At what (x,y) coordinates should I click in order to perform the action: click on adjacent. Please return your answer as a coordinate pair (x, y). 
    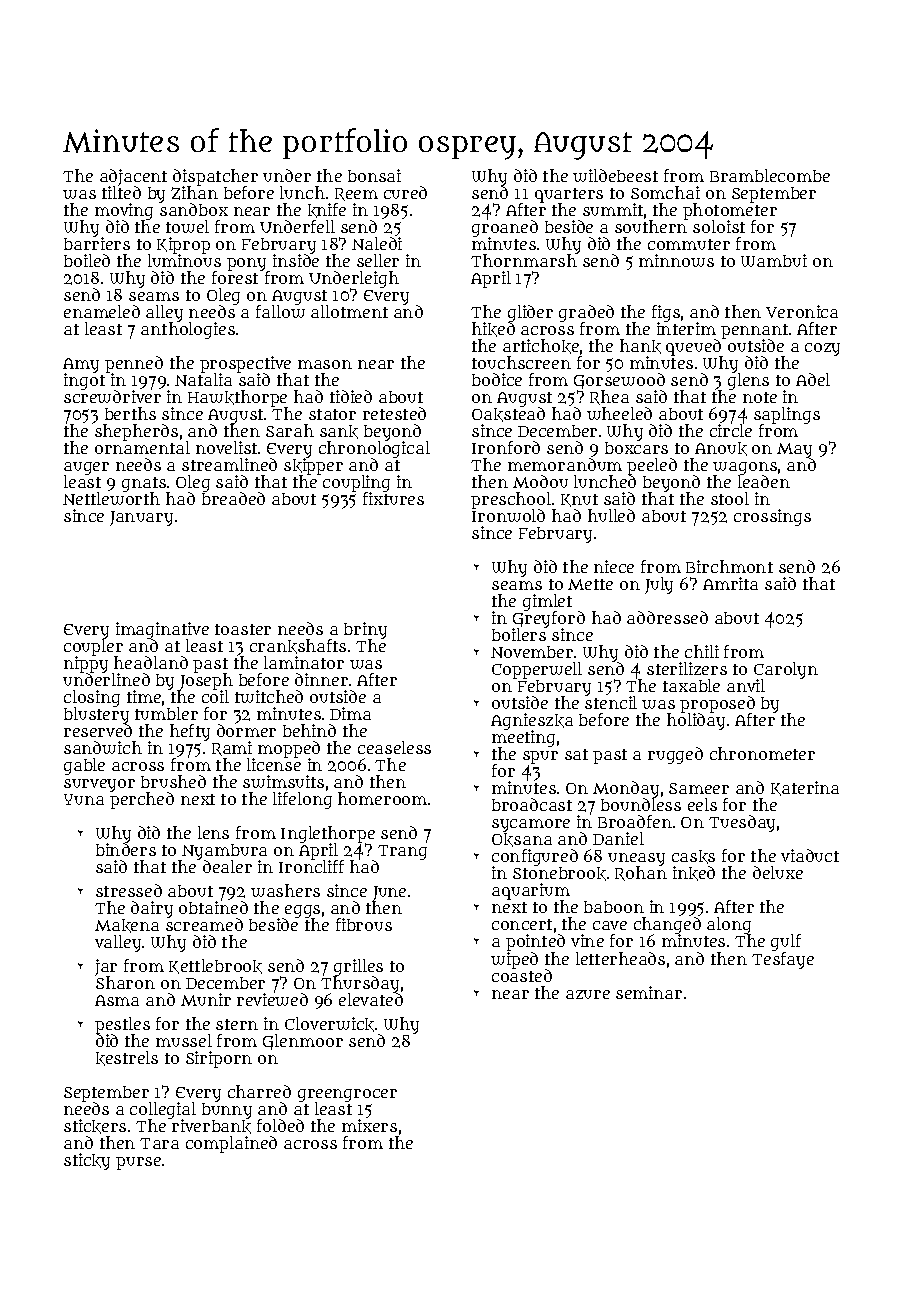
    Looking at the image, I should click on (133, 177).
